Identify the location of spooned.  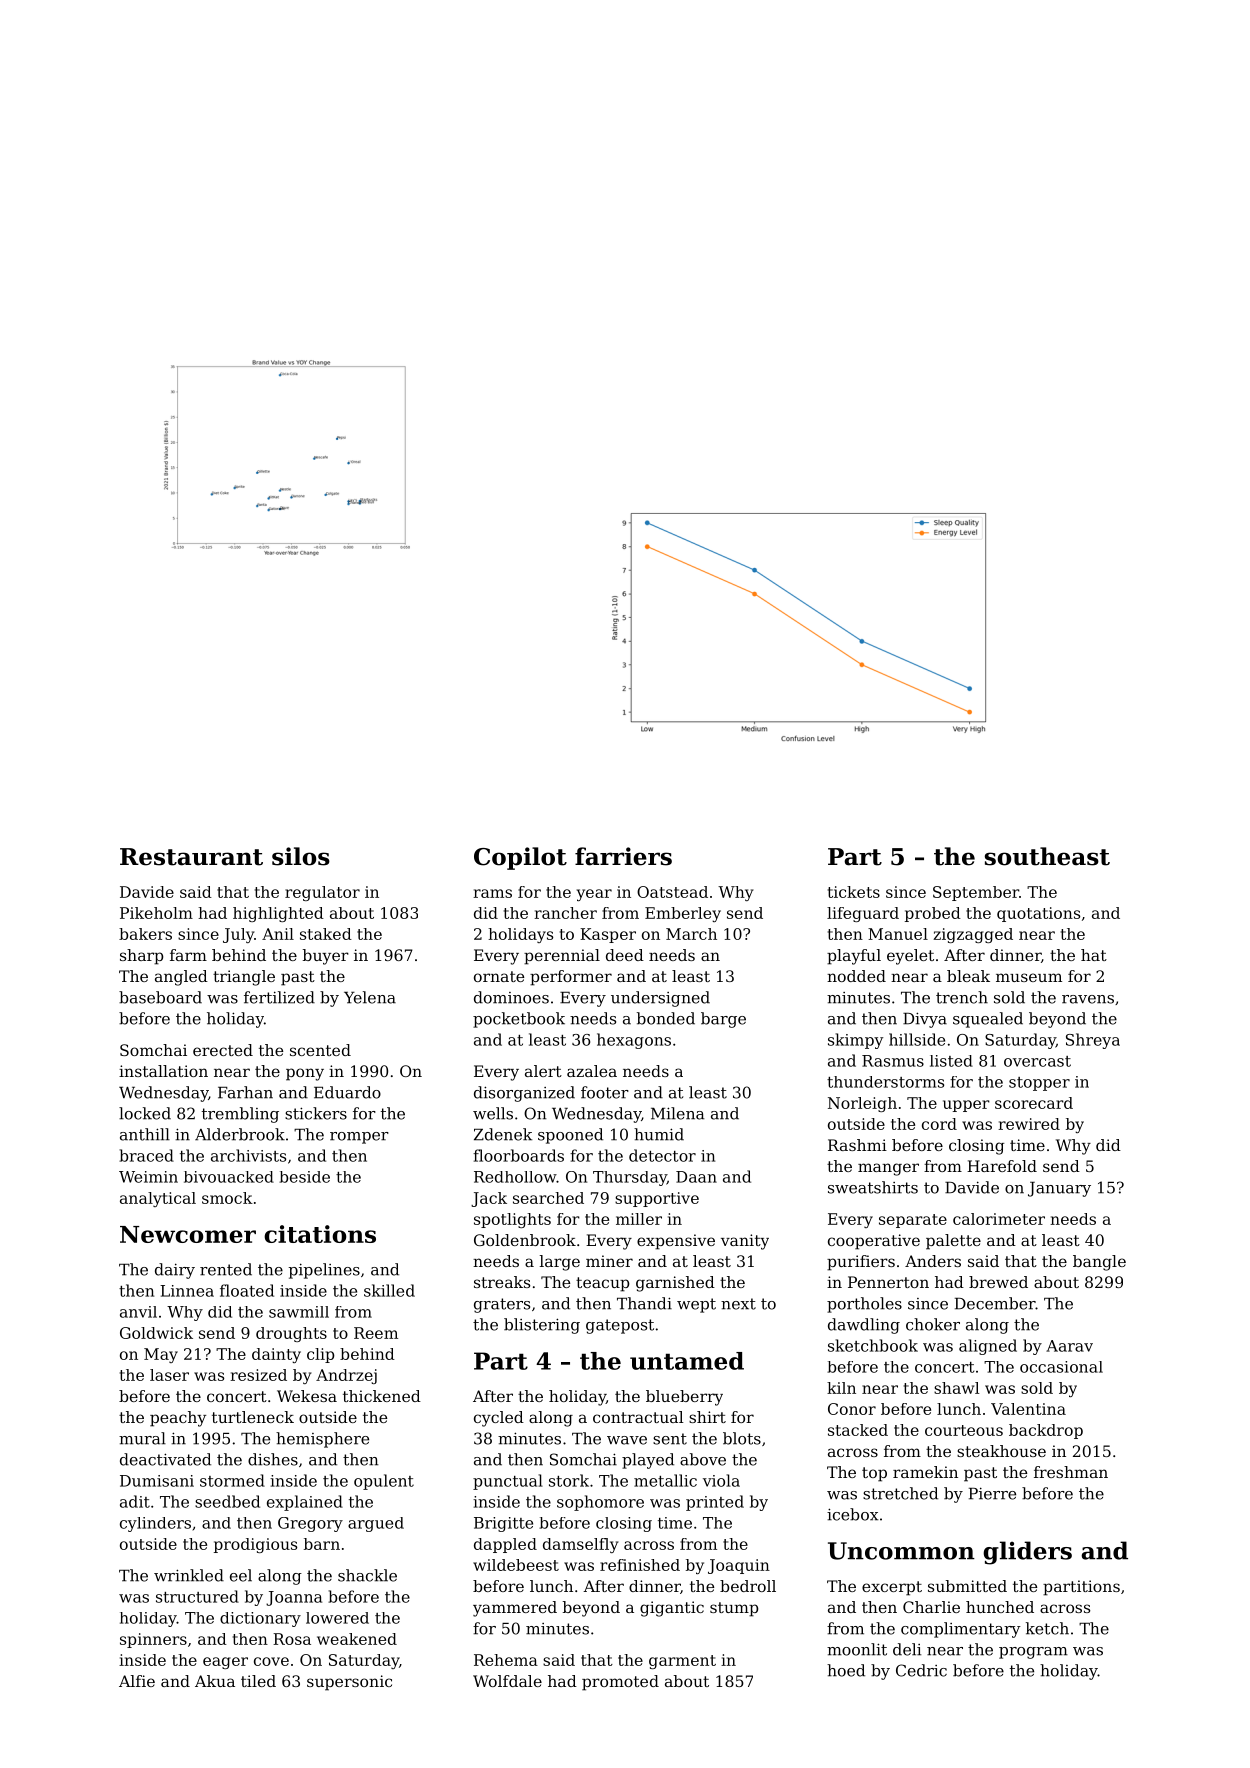
(570, 1136).
